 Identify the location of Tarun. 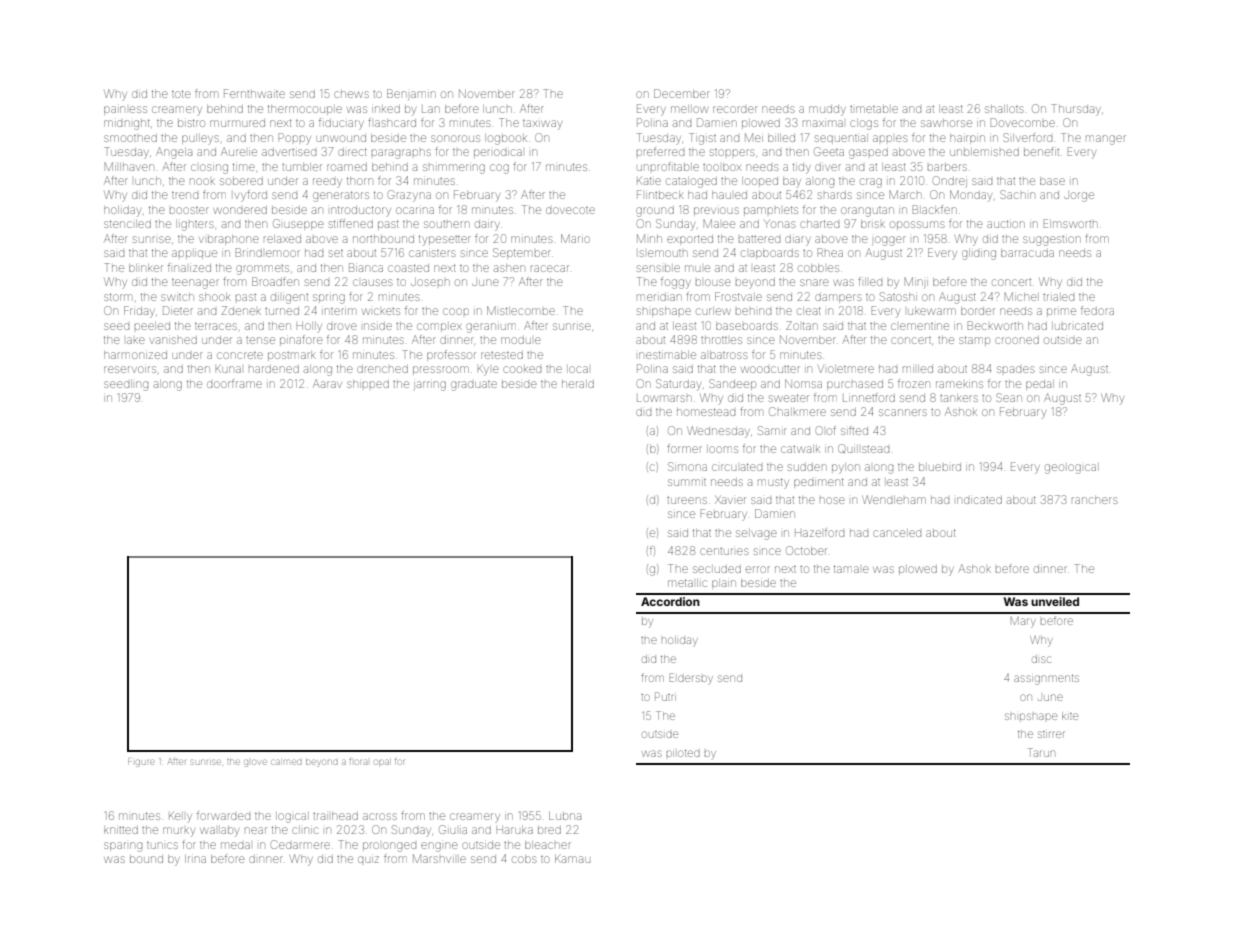
(1041, 752).
